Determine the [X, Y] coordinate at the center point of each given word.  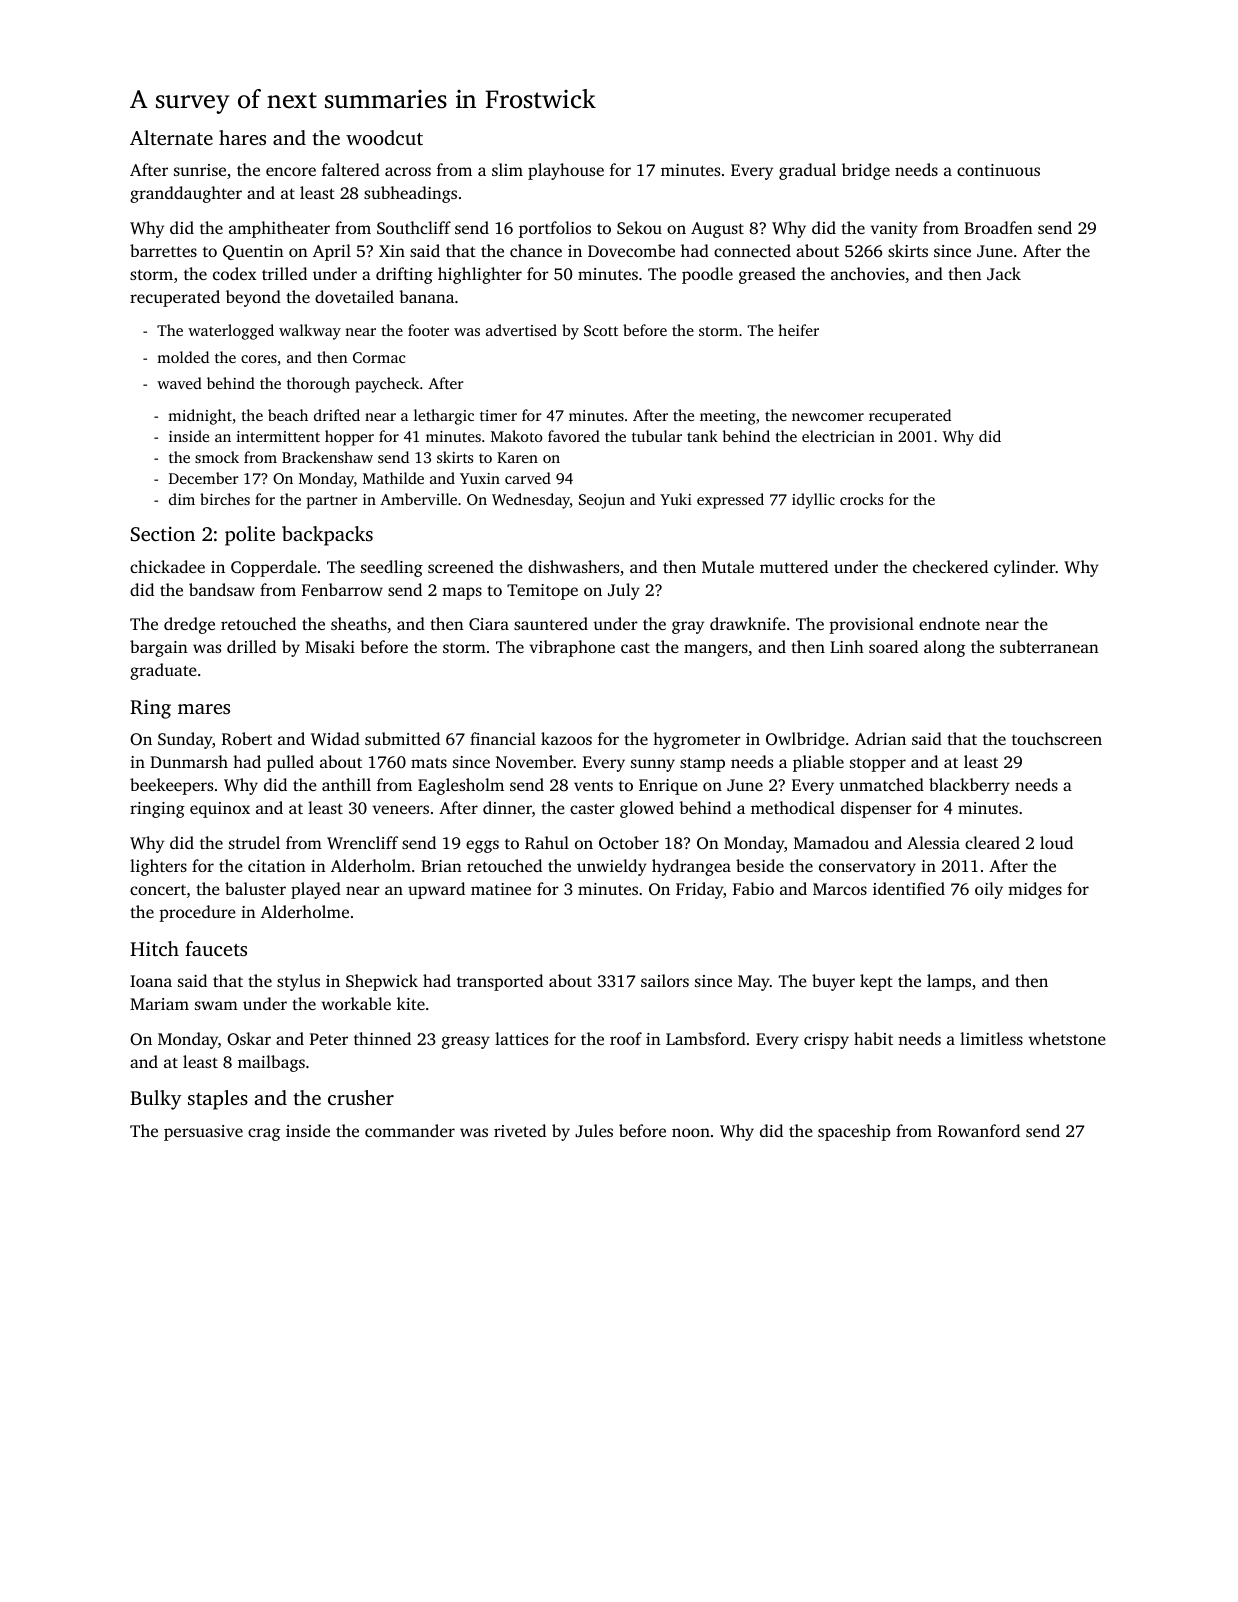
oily [989, 890]
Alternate [171, 137]
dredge [189, 625]
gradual [807, 171]
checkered [950, 566]
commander [410, 1130]
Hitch [154, 948]
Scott [601, 330]
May [754, 983]
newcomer [828, 417]
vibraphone [572, 648]
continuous [998, 170]
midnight [200, 417]
